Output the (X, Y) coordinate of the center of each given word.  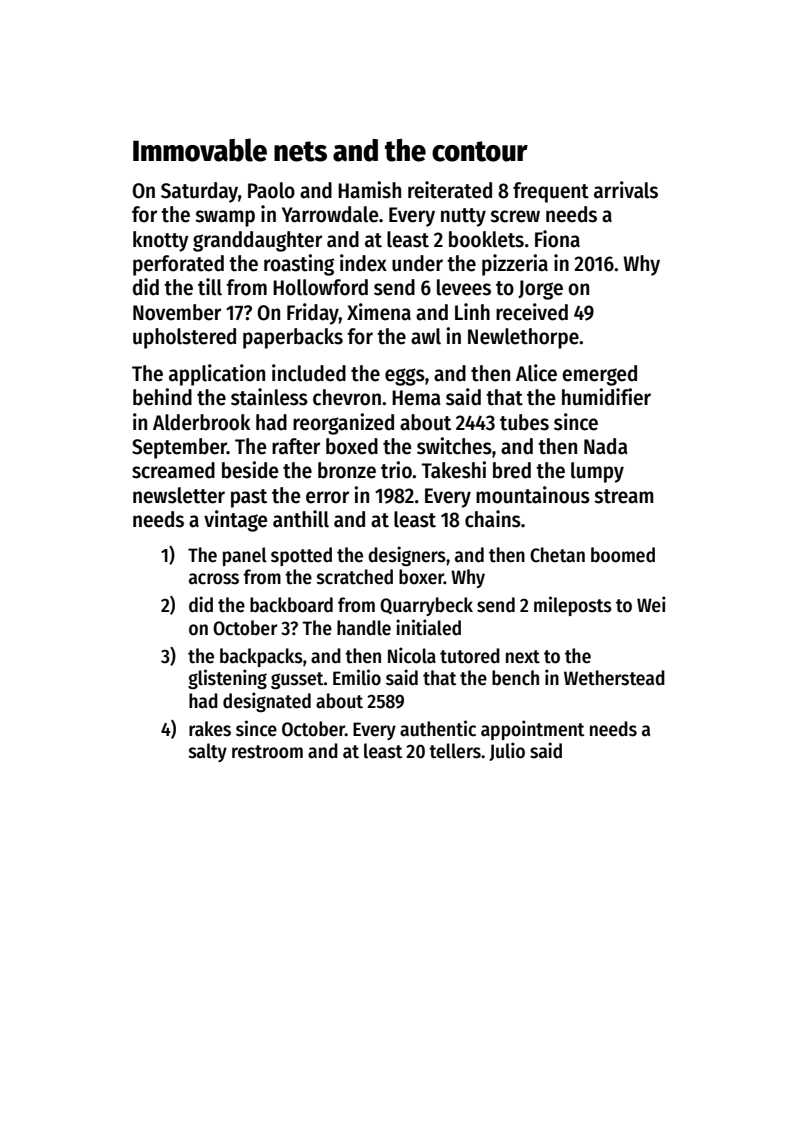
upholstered (184, 338)
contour (480, 151)
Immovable (200, 150)
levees (464, 287)
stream (624, 496)
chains (493, 519)
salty (208, 752)
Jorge (540, 290)
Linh (472, 311)
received (532, 312)
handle (364, 628)
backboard (291, 605)
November (177, 312)
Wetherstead (614, 678)
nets (300, 151)
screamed (173, 470)
